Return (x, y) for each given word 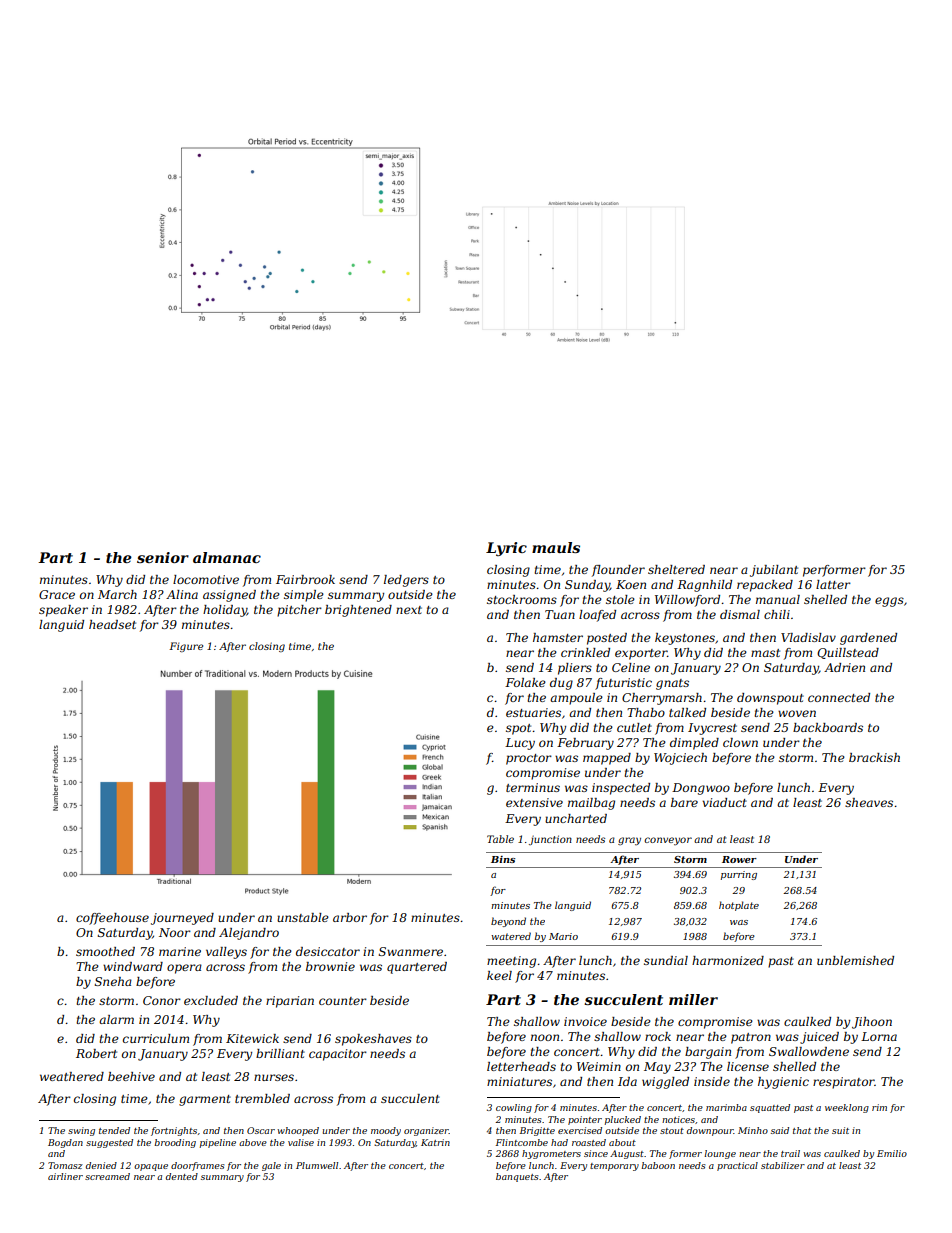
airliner (65, 1176)
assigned (229, 596)
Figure (186, 647)
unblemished (855, 960)
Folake (525, 682)
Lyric (506, 549)
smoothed (105, 951)
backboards (828, 727)
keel (499, 975)
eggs (889, 602)
